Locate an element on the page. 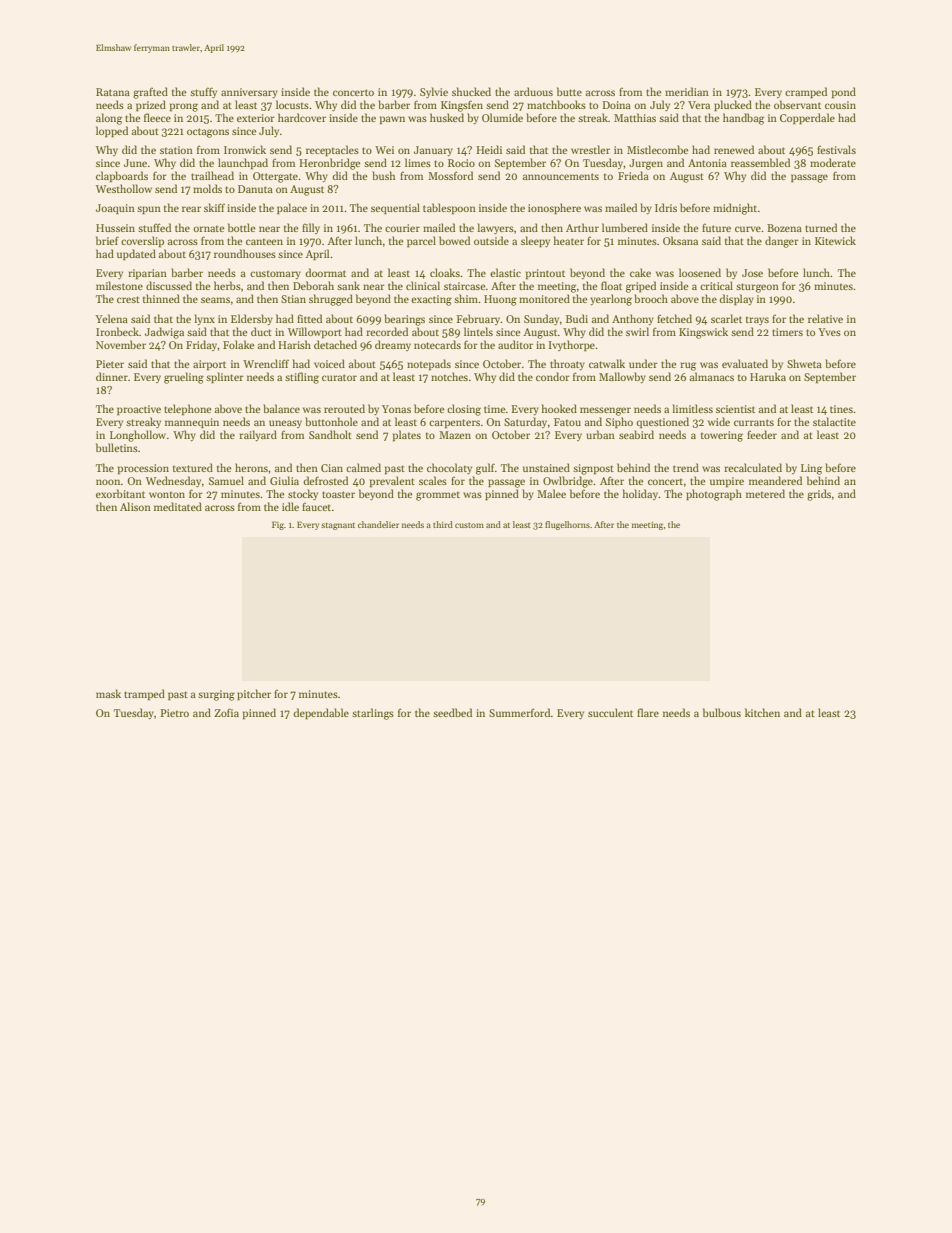  mask is located at coordinates (108, 693).
